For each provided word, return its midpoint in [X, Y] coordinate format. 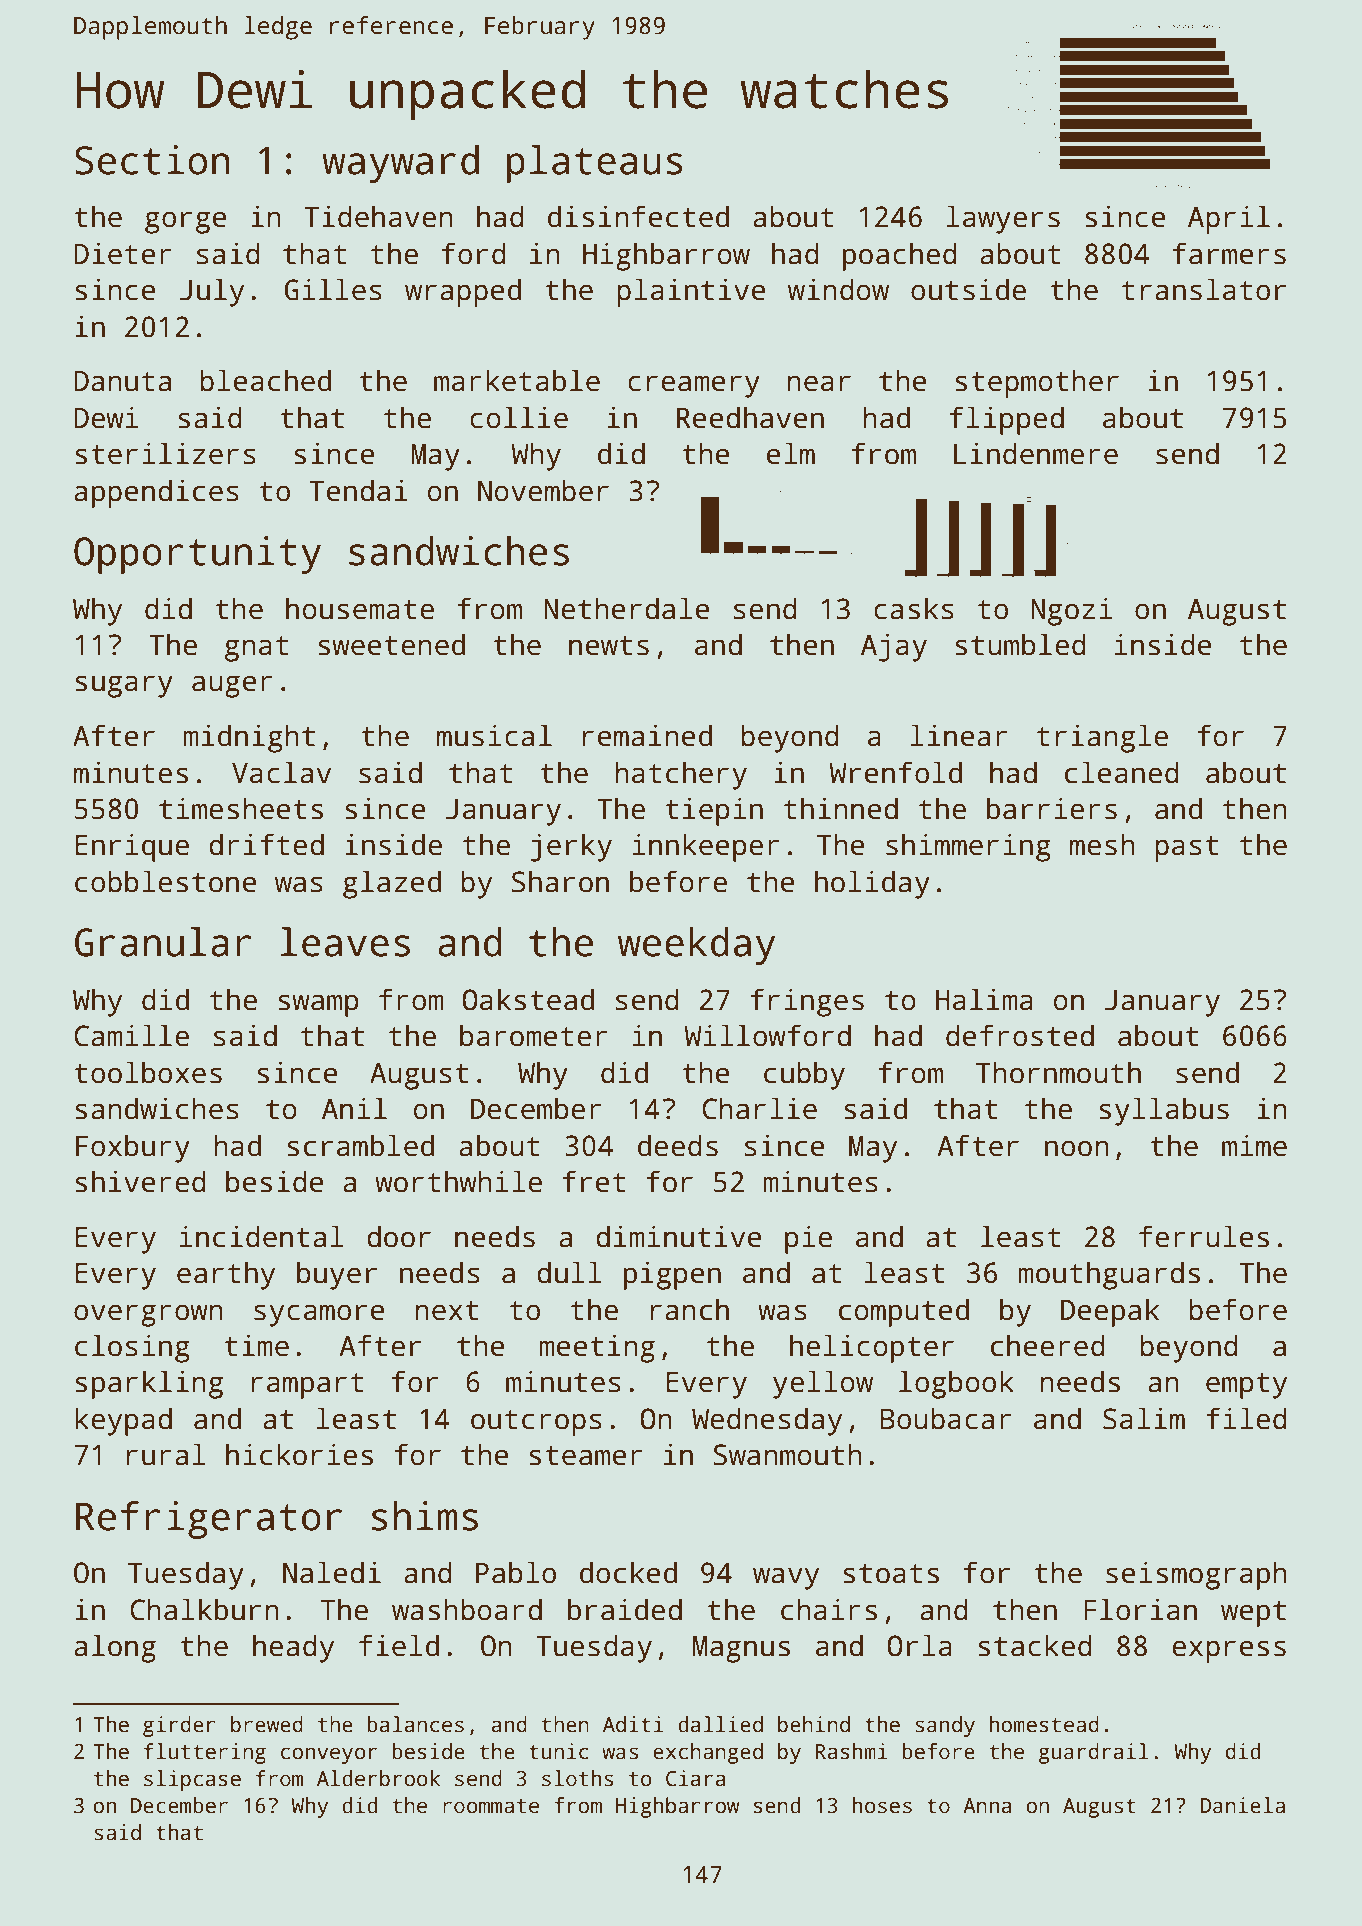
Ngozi [1071, 611]
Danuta [122, 381]
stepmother [1037, 383]
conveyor [329, 1755]
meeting [597, 1348]
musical [494, 735]
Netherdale [627, 608]
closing [132, 1348]
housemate [360, 608]
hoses [882, 1805]
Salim [1144, 1418]
